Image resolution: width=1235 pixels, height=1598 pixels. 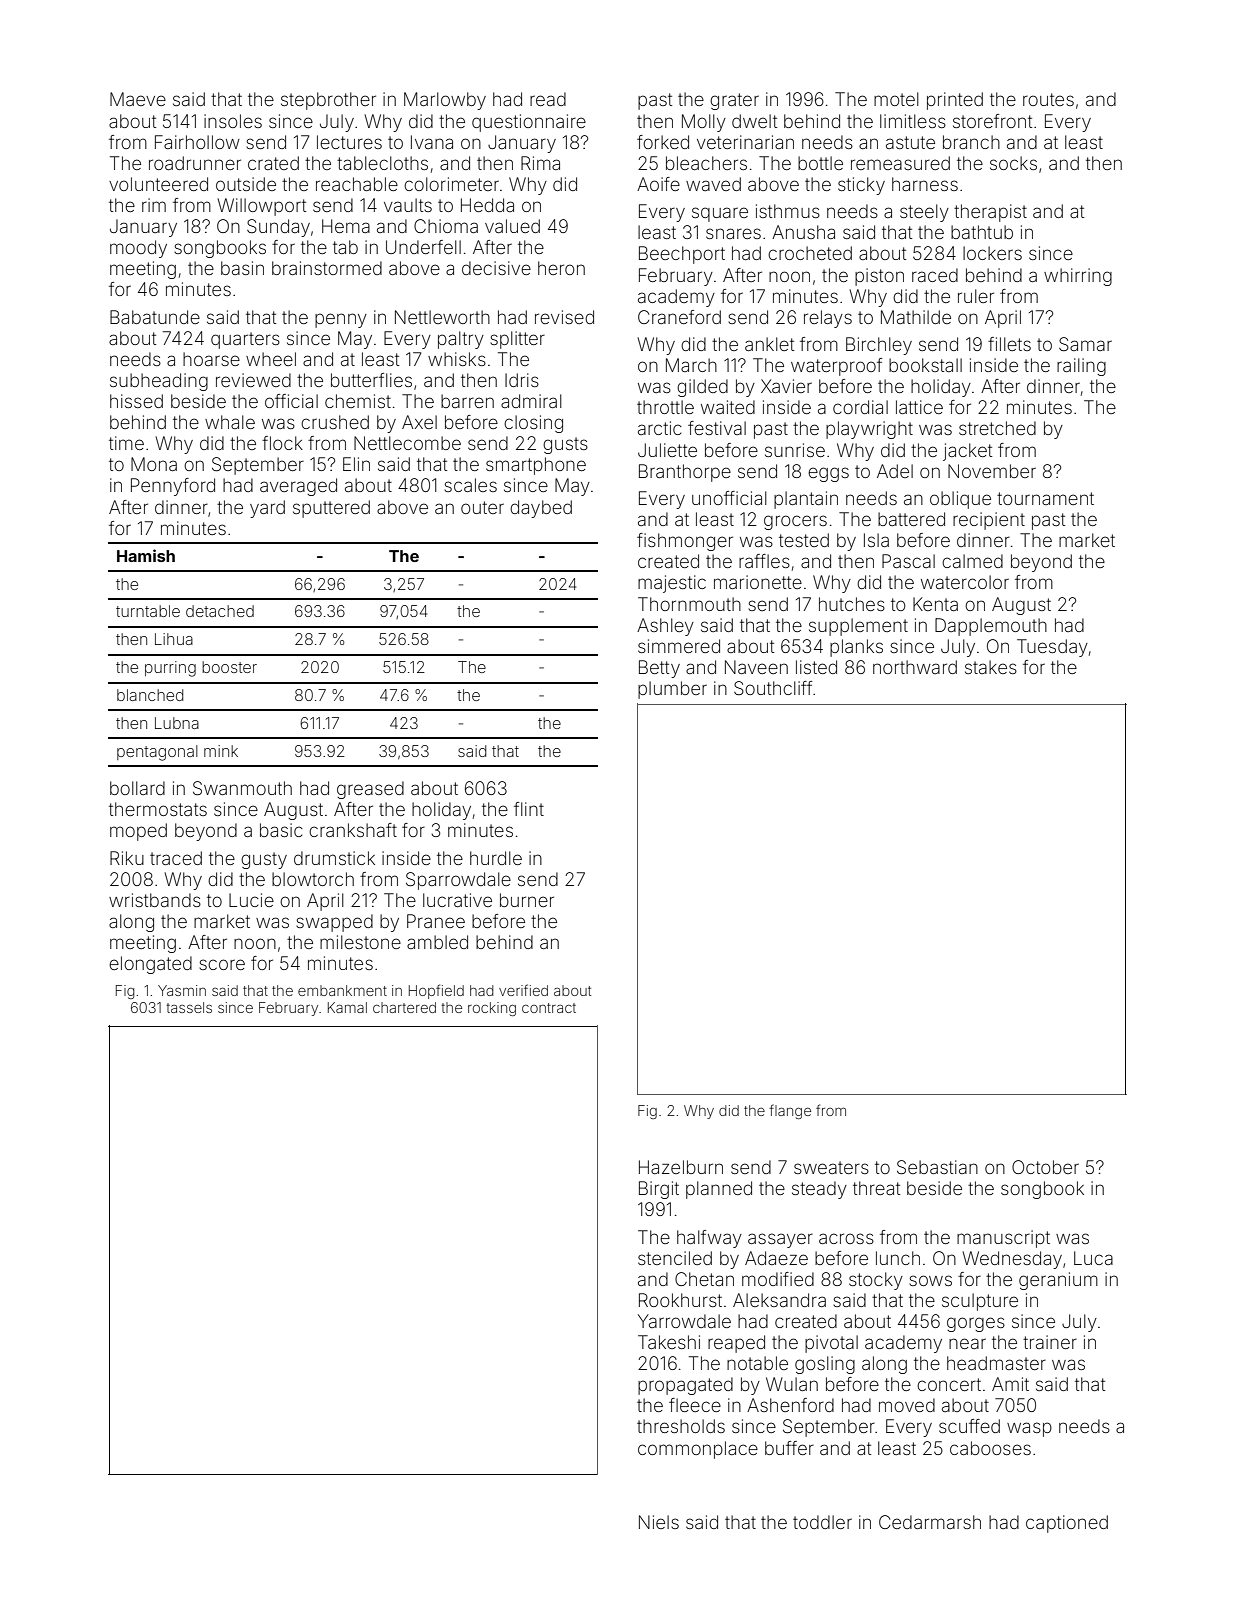 I want to click on elongated, so click(x=150, y=965).
